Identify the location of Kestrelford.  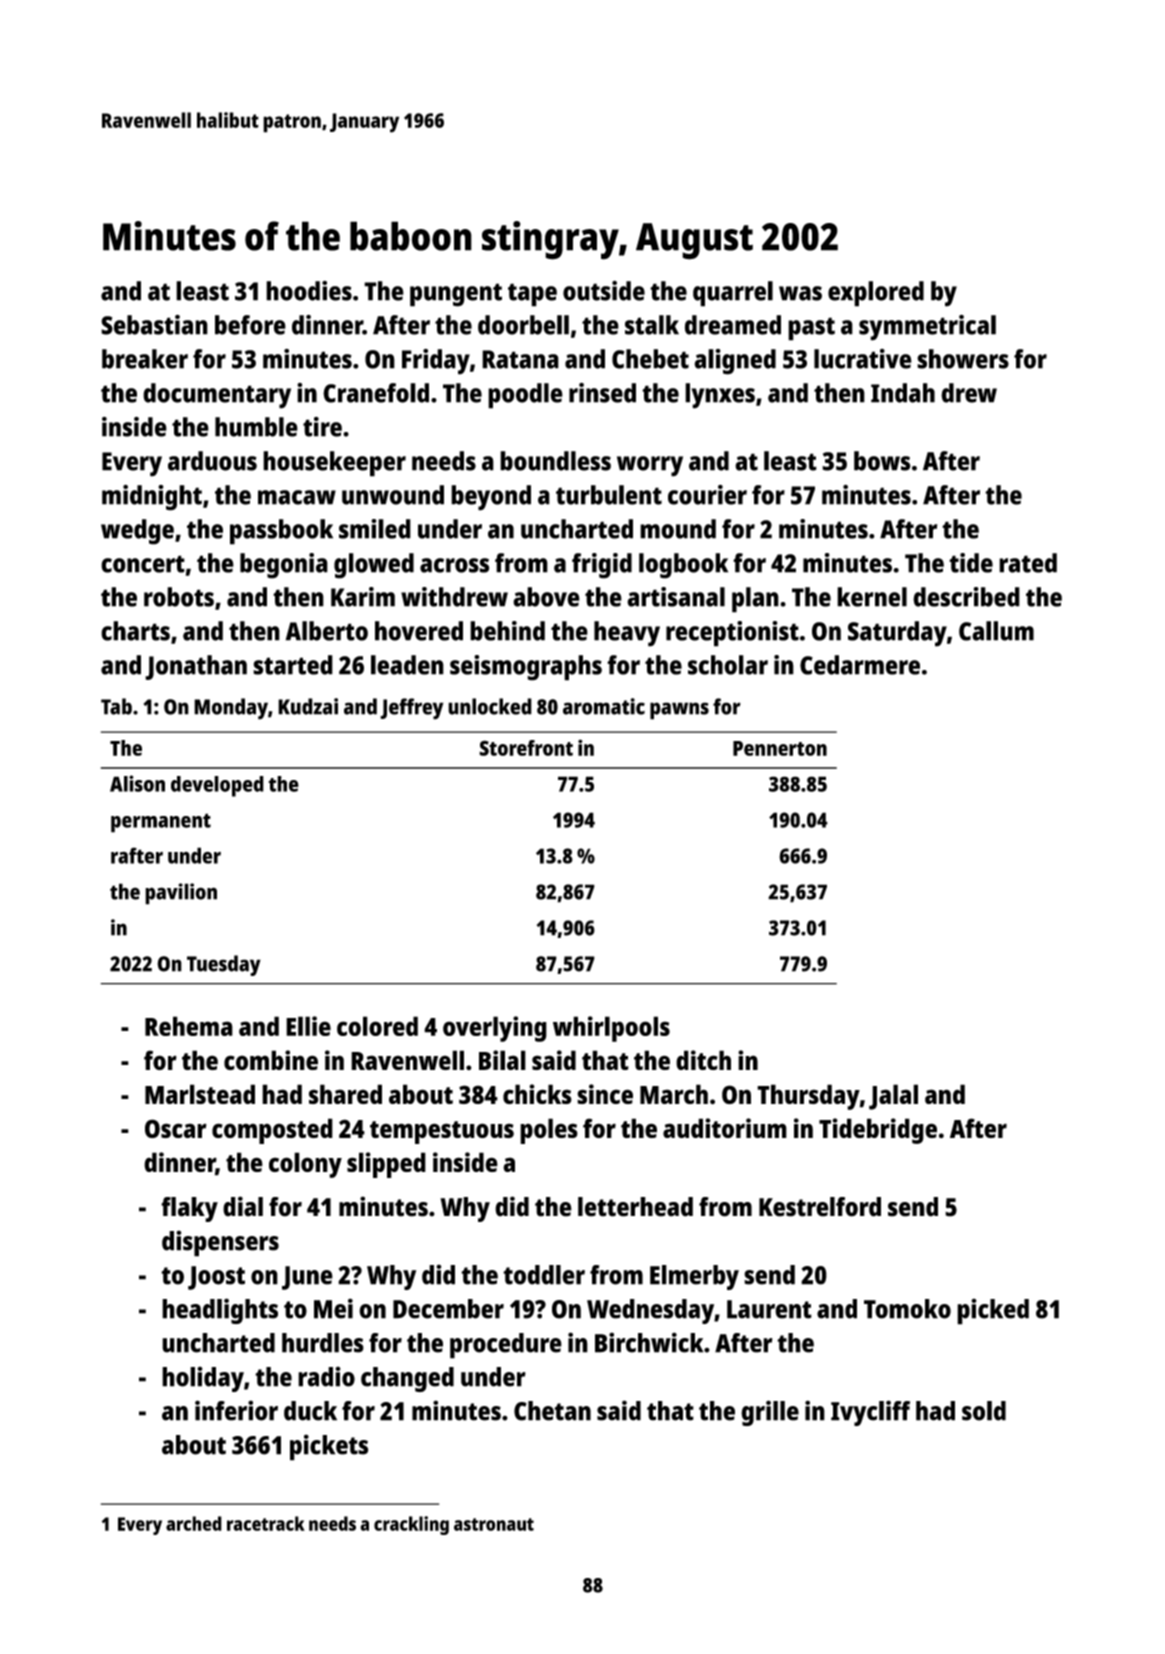
(820, 1207).
